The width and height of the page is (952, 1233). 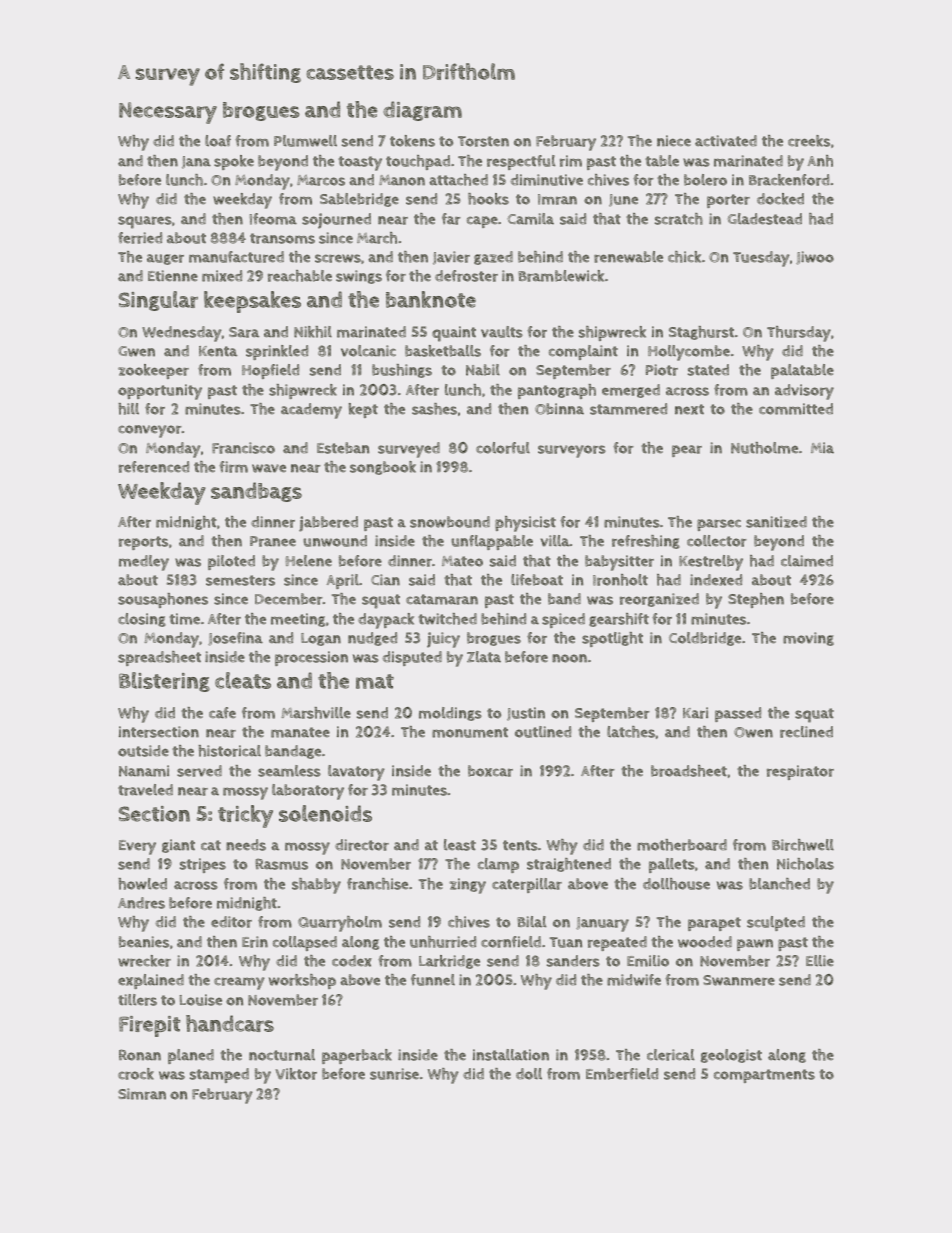 What do you see at coordinates (764, 1076) in the page?
I see `compartments` at bounding box center [764, 1076].
